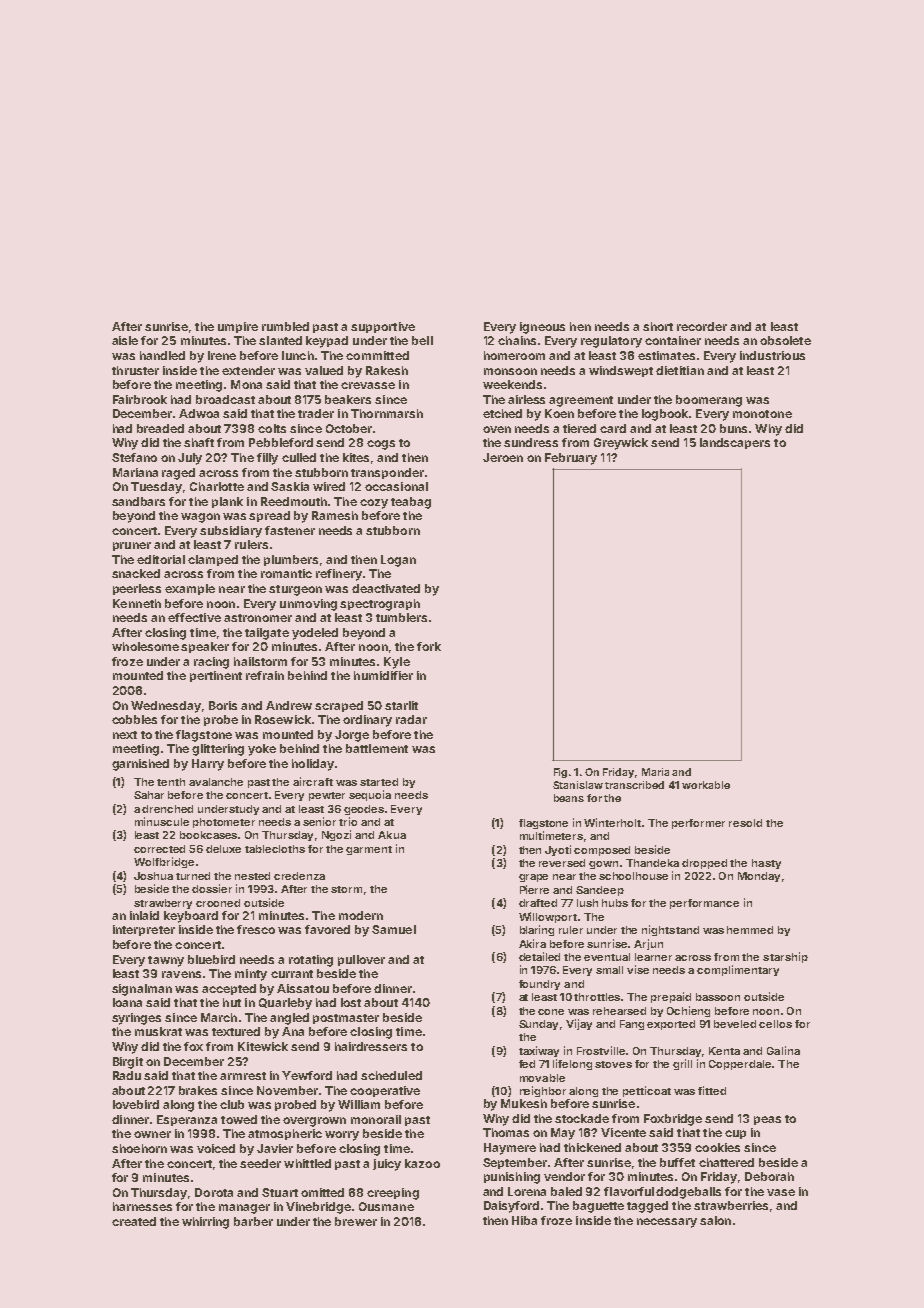  Describe the element at coordinates (735, 443) in the screenshot. I see `landscapers` at that location.
